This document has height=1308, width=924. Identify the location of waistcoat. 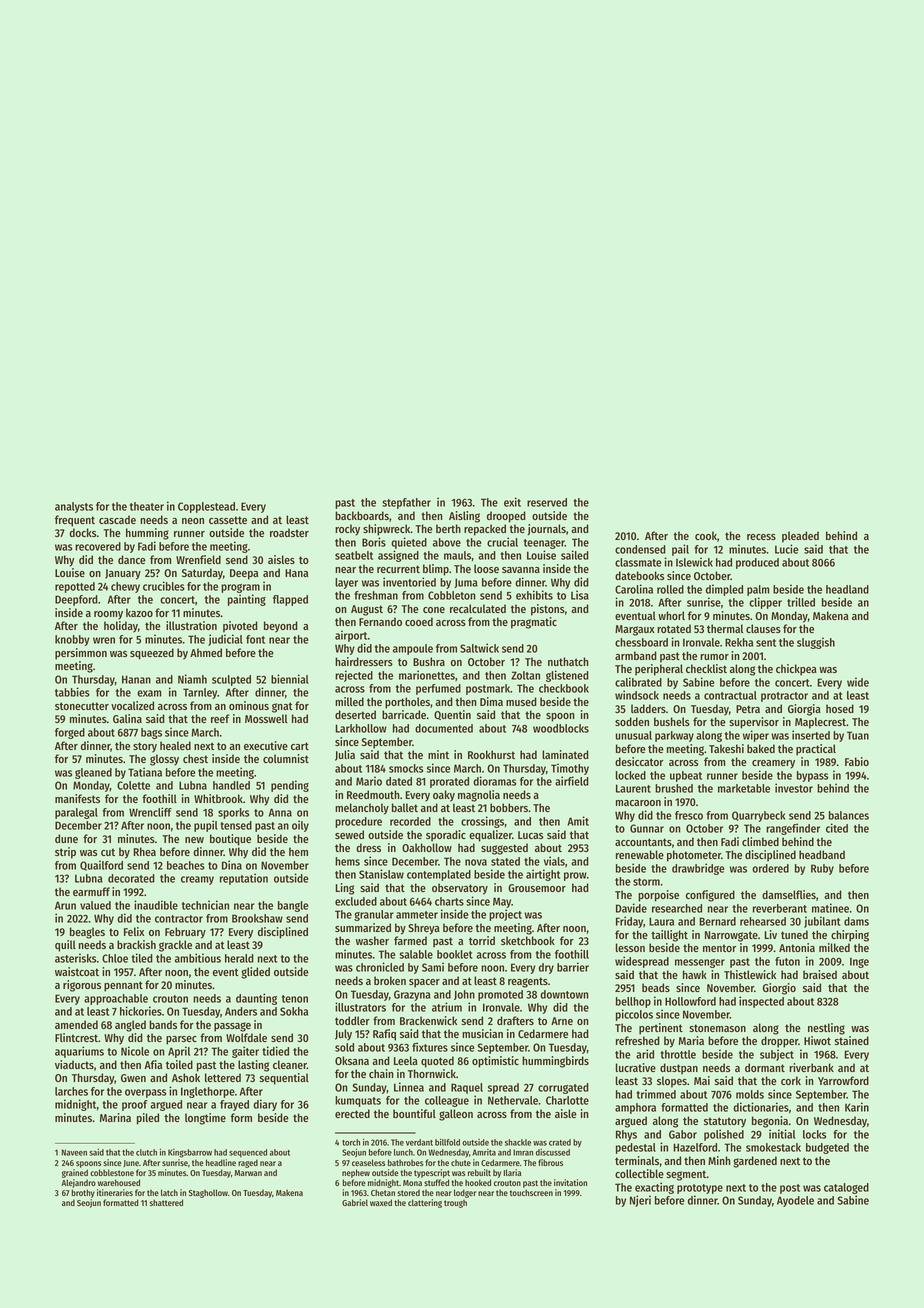
(77, 971).
